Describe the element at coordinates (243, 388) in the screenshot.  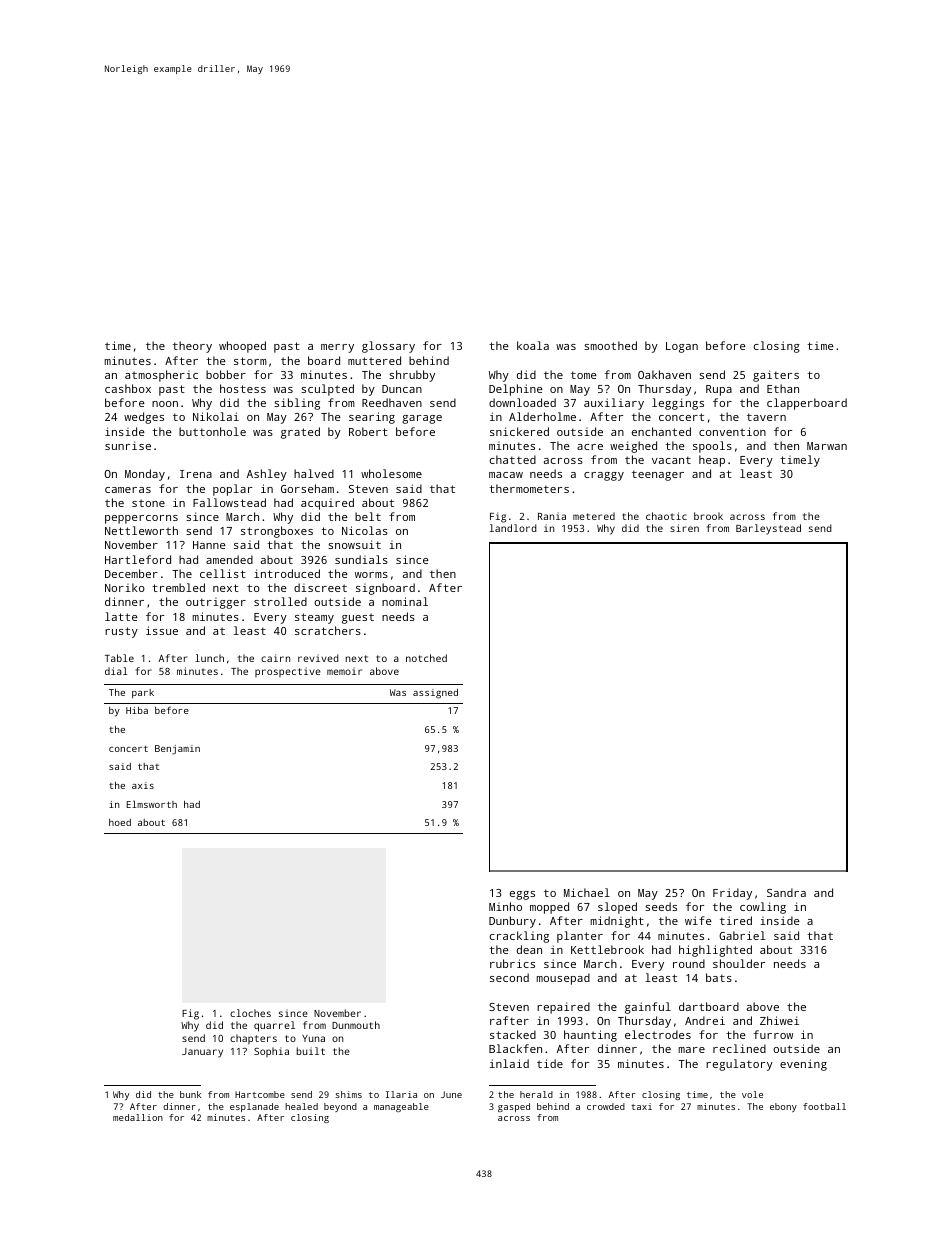
I see `hostess` at that location.
